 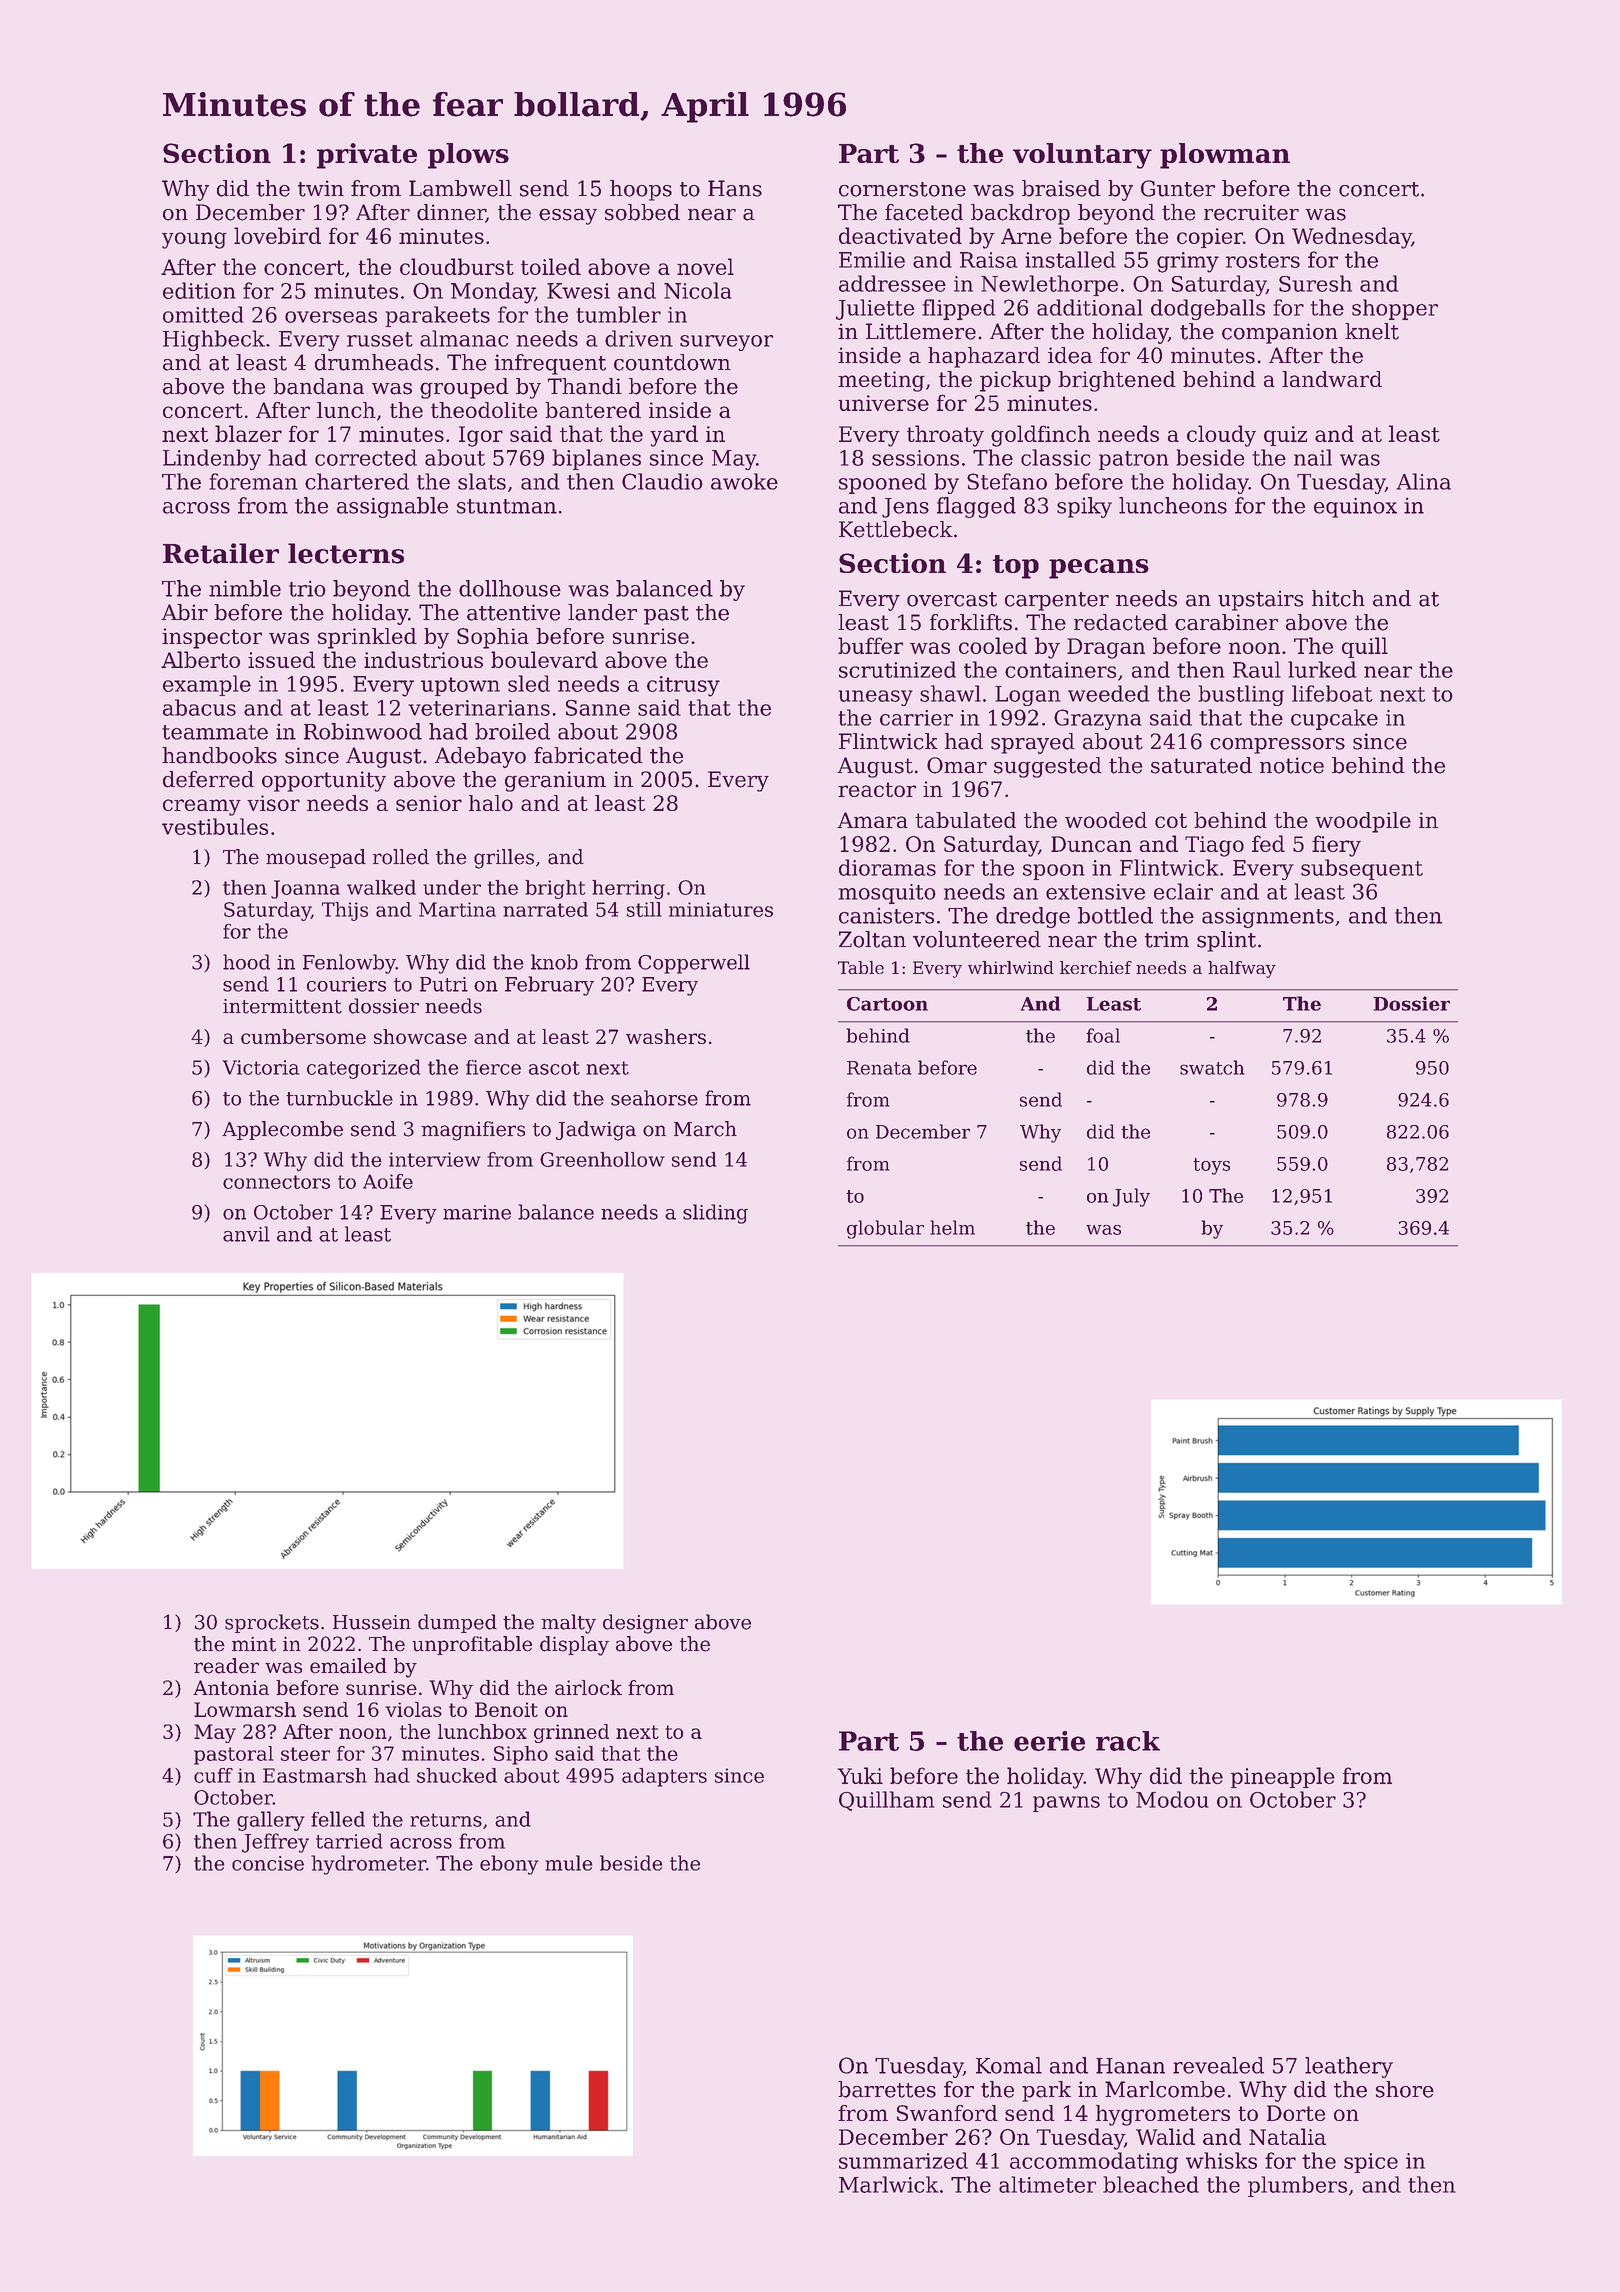 What do you see at coordinates (381, 887) in the page?
I see `walked` at bounding box center [381, 887].
